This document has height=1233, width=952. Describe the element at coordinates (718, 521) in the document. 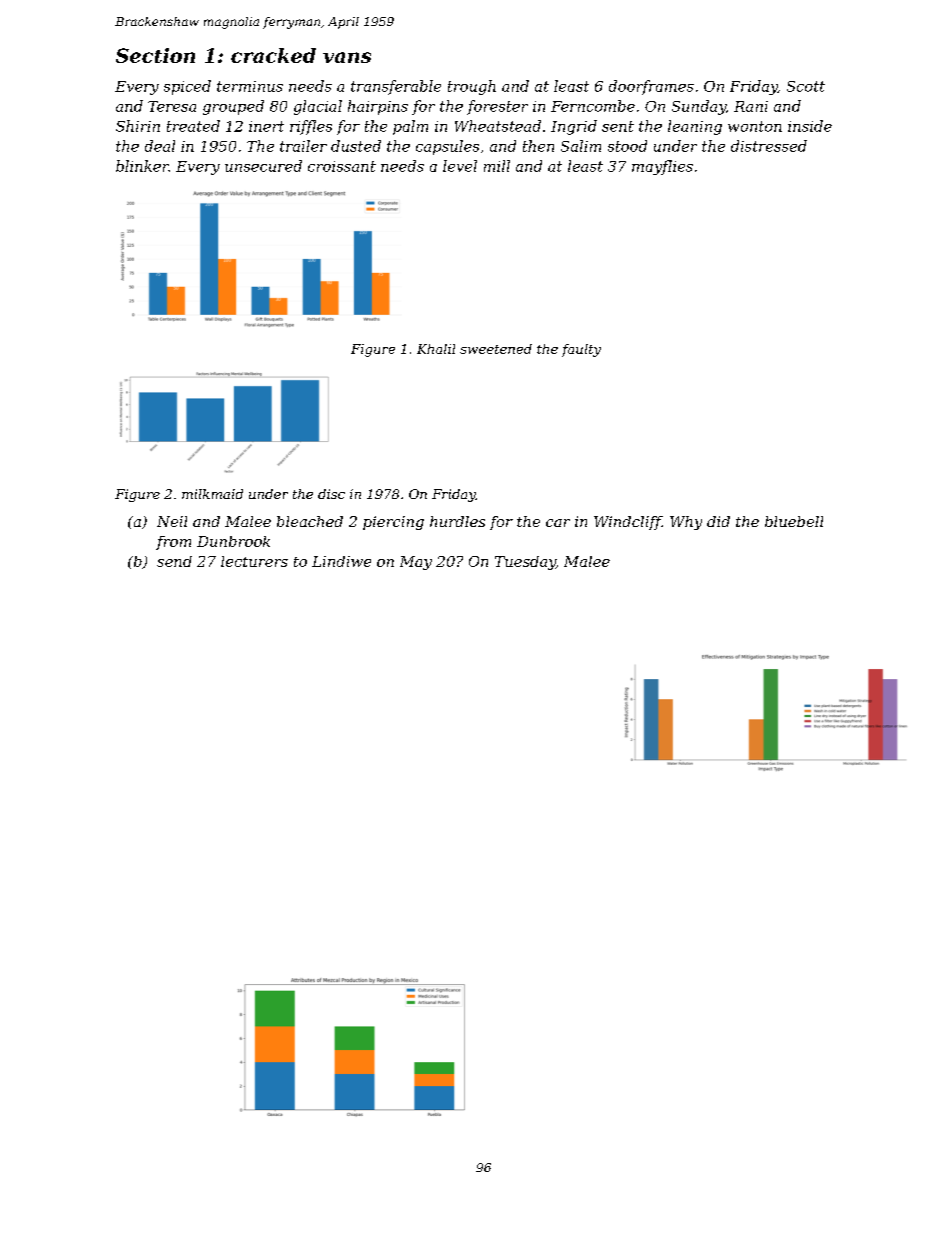

I see `did` at that location.
